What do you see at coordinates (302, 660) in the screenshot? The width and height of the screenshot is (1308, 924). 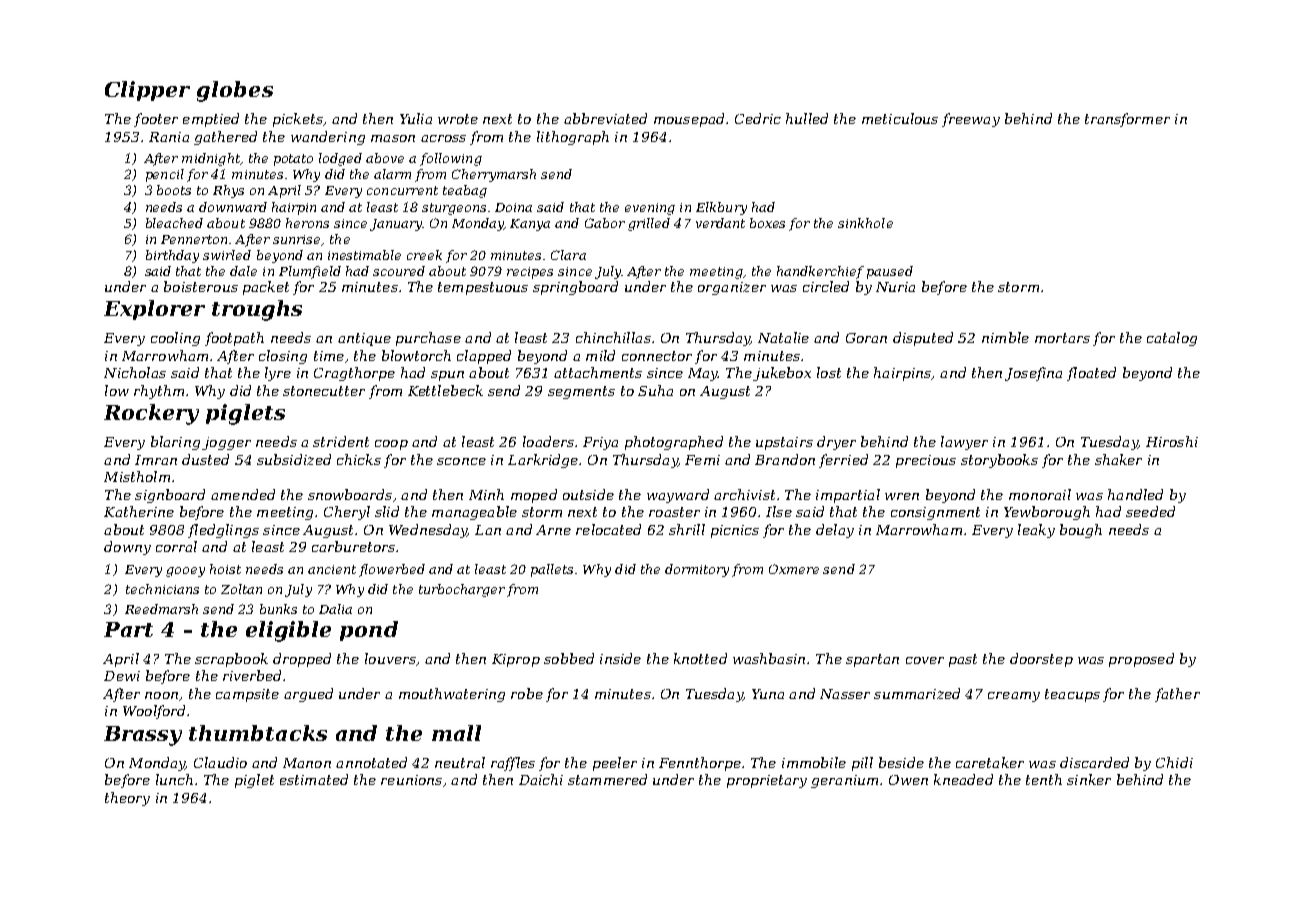 I see `dropped` at bounding box center [302, 660].
